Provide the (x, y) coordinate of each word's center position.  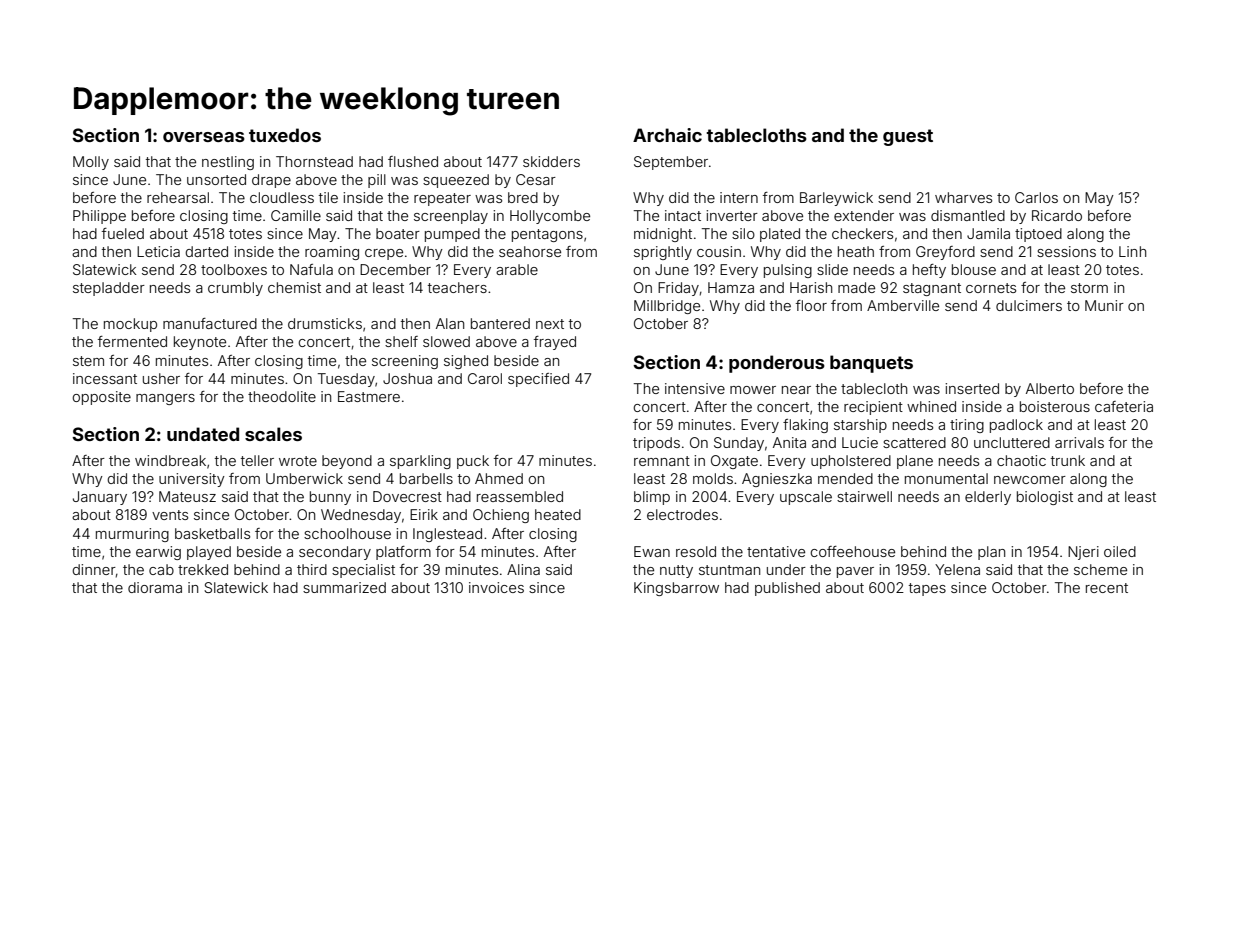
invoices (496, 587)
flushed (413, 161)
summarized (344, 587)
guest (908, 137)
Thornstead (314, 161)
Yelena (957, 569)
